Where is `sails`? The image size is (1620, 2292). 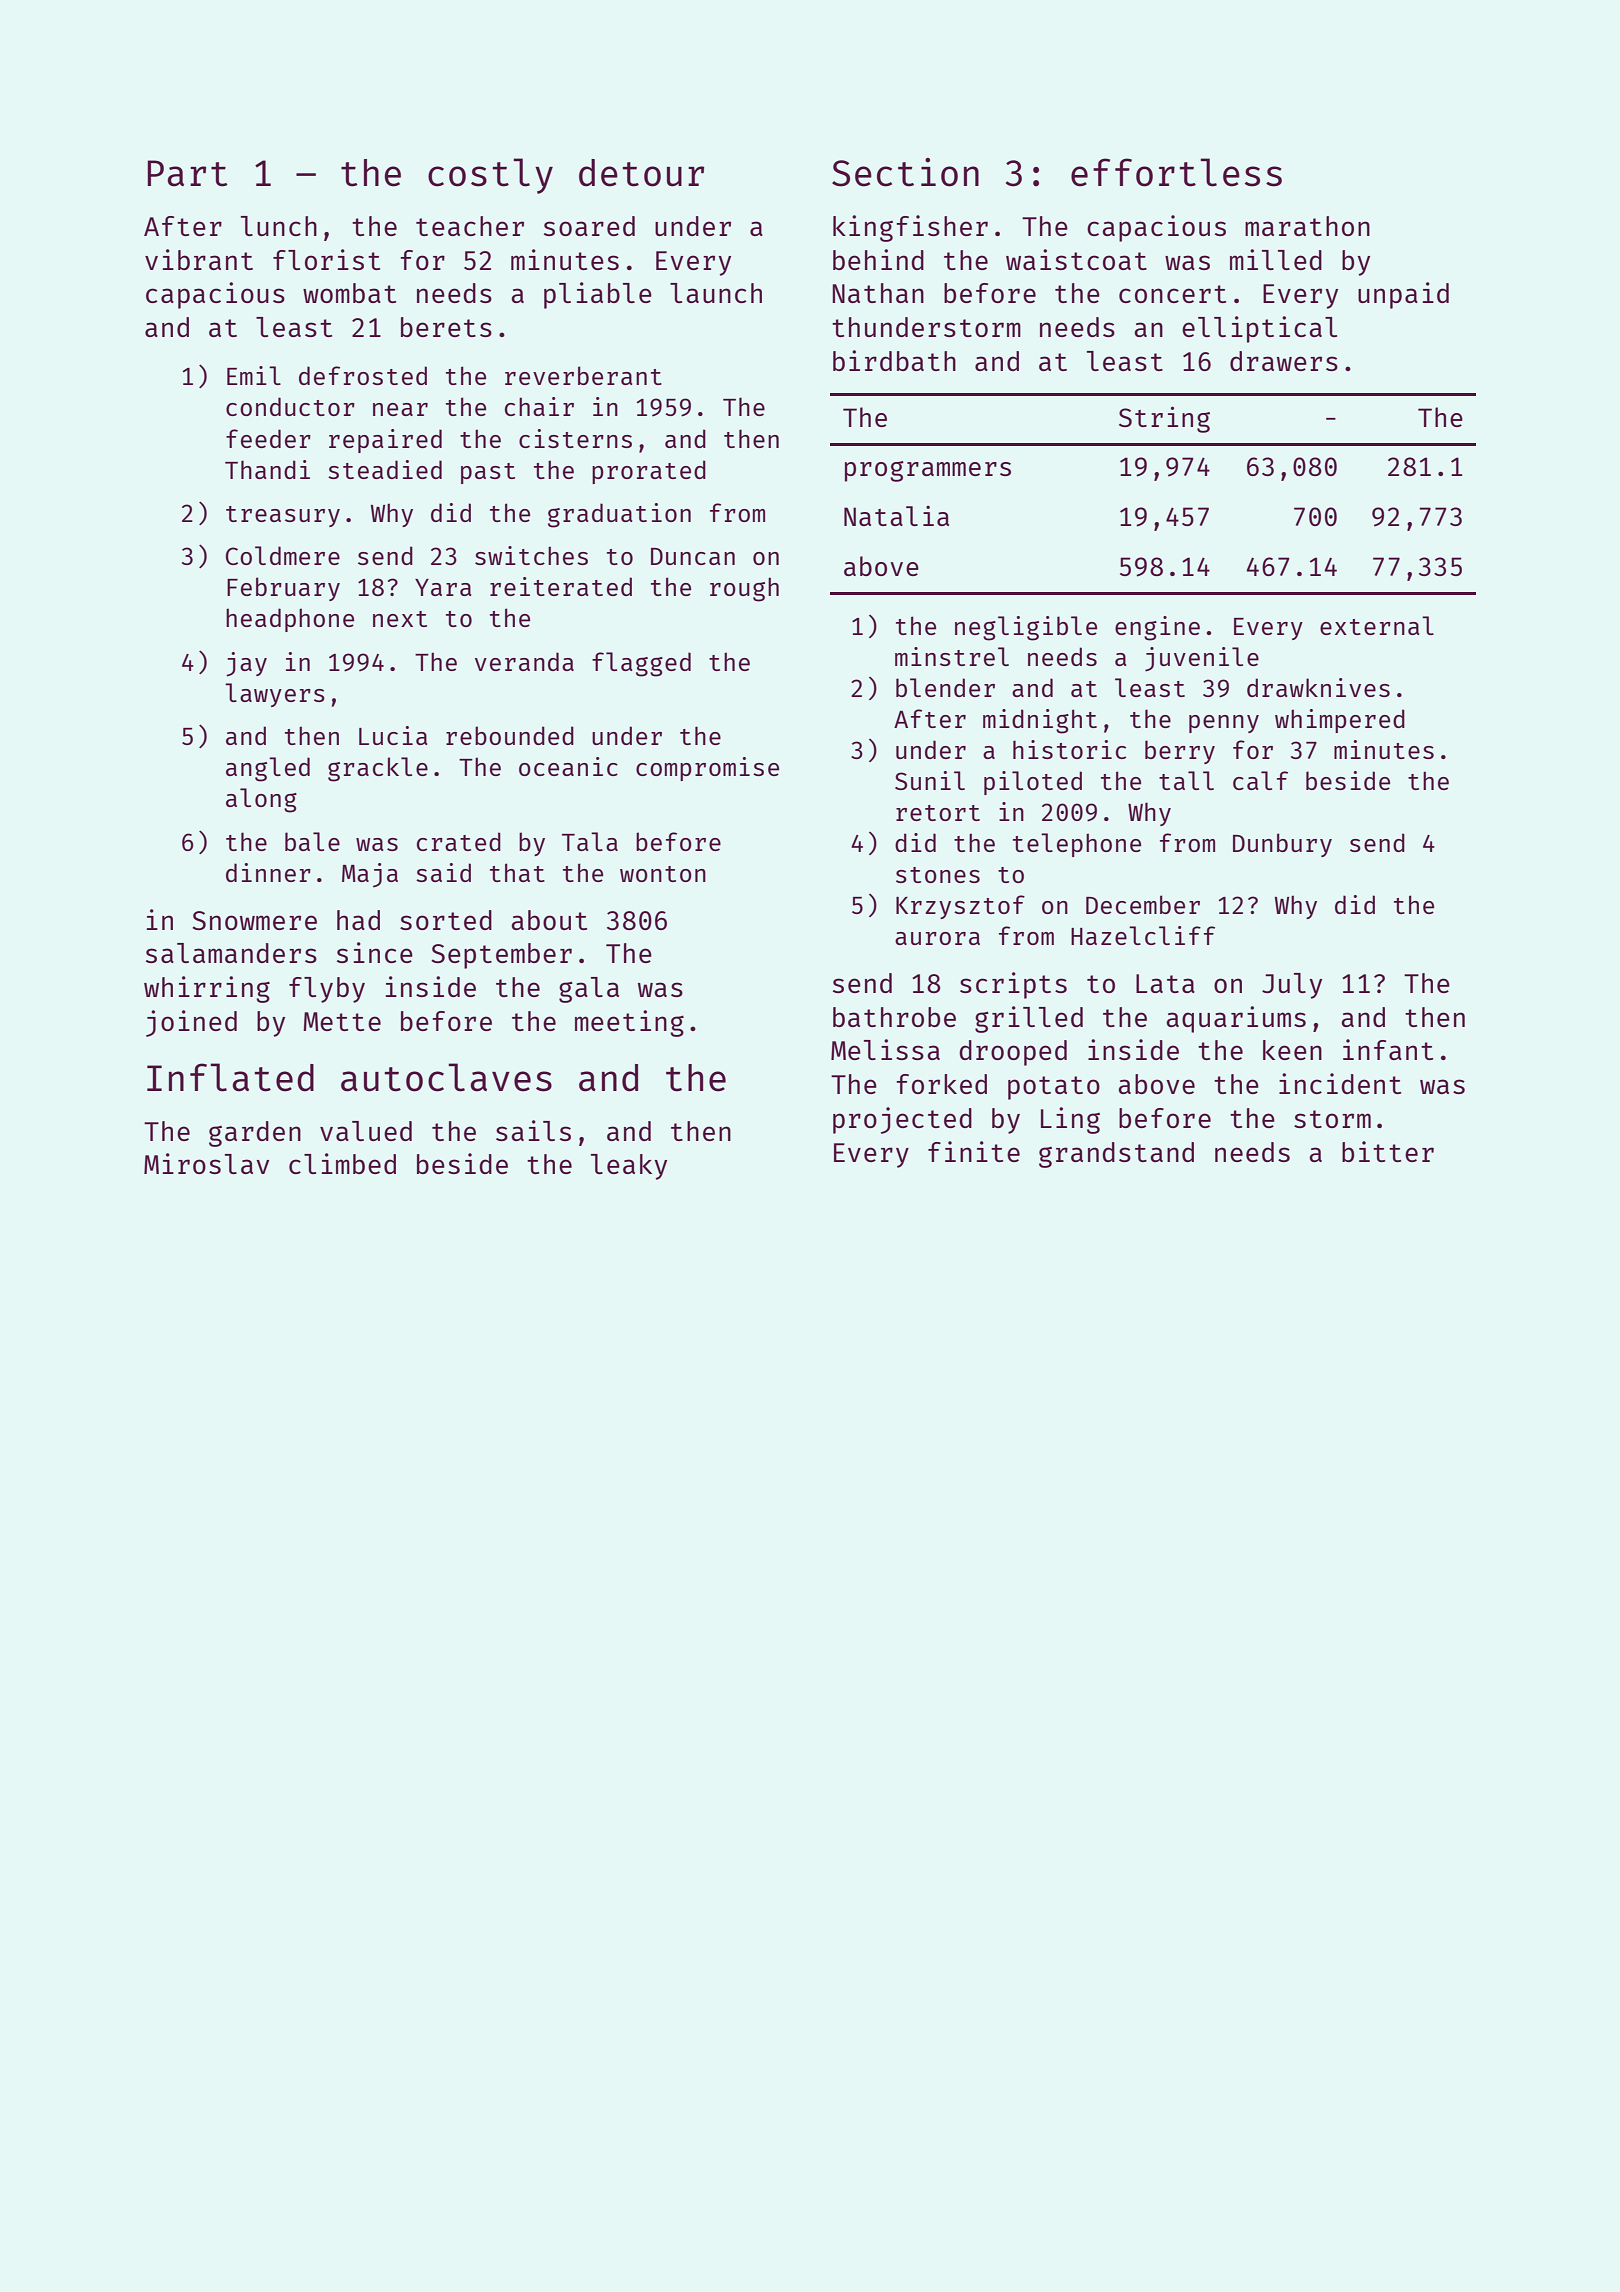
sails is located at coordinates (533, 1130).
